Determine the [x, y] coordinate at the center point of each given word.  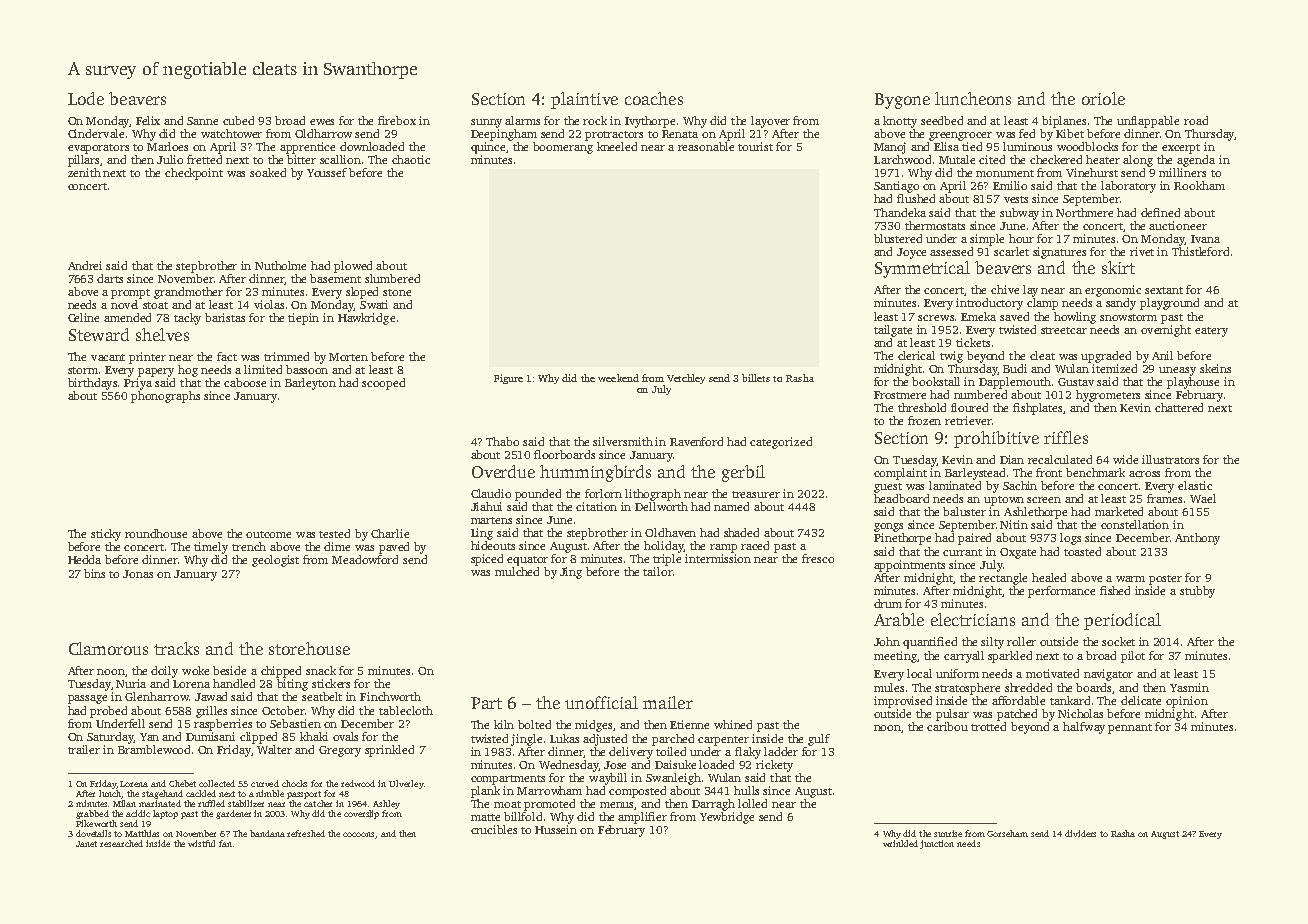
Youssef [327, 172]
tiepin [303, 319]
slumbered [392, 278]
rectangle [1003, 579]
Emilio [1010, 185]
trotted [988, 726]
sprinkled [389, 751]
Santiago [896, 187]
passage [87, 699]
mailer [668, 702]
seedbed [942, 120]
